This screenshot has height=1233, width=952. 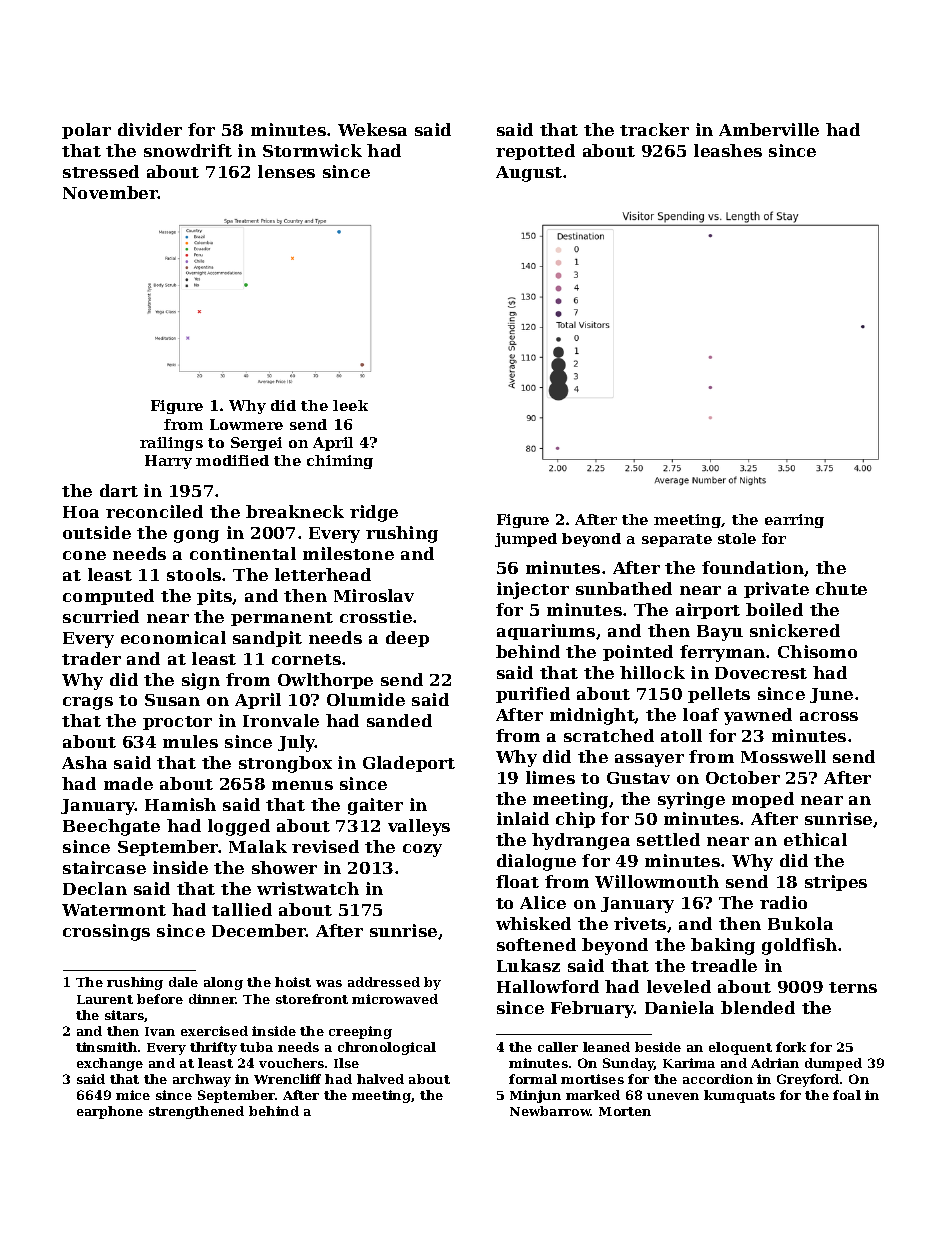 What do you see at coordinates (769, 129) in the screenshot?
I see `Amberville` at bounding box center [769, 129].
